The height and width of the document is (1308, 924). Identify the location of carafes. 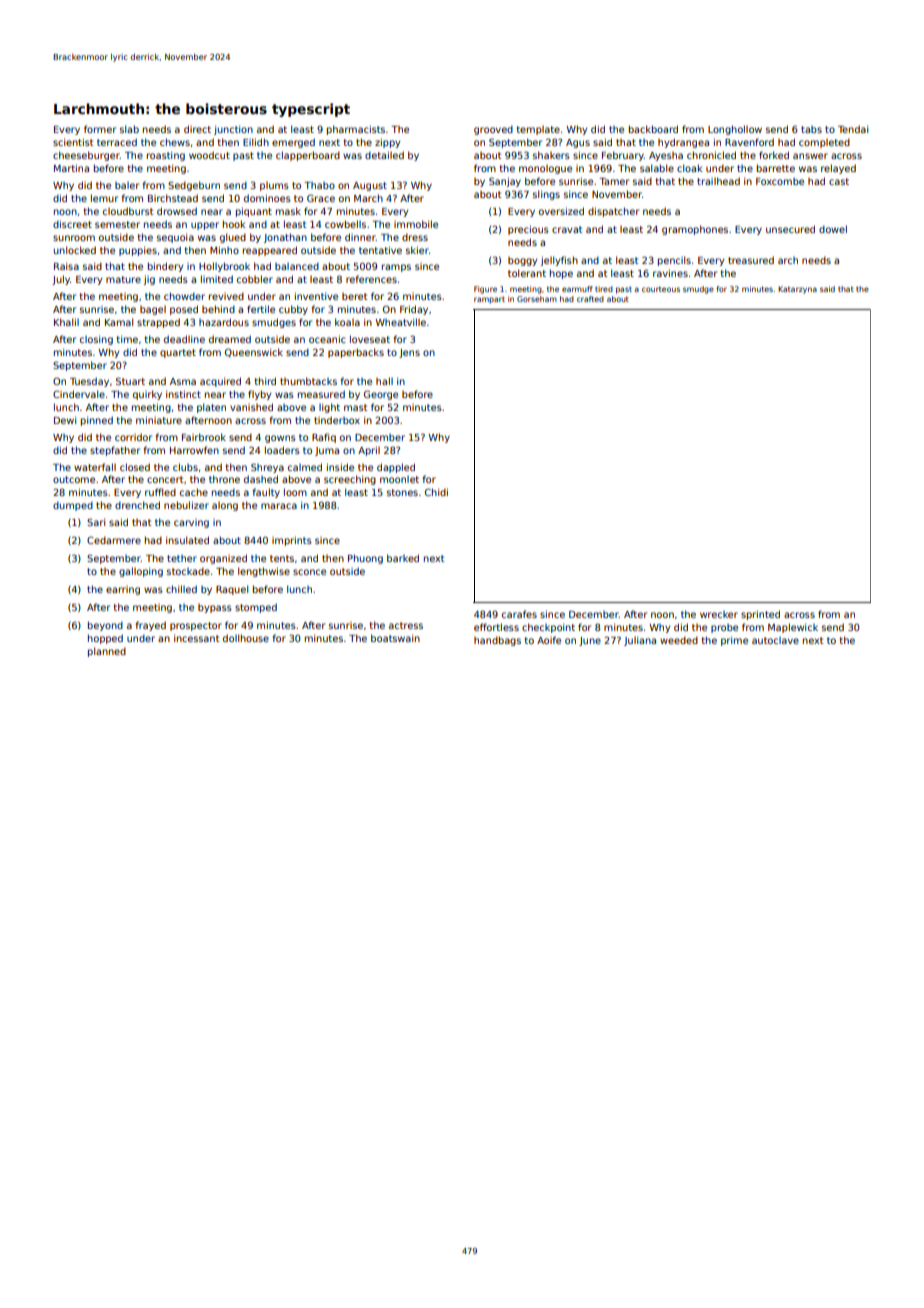
(519, 614).
